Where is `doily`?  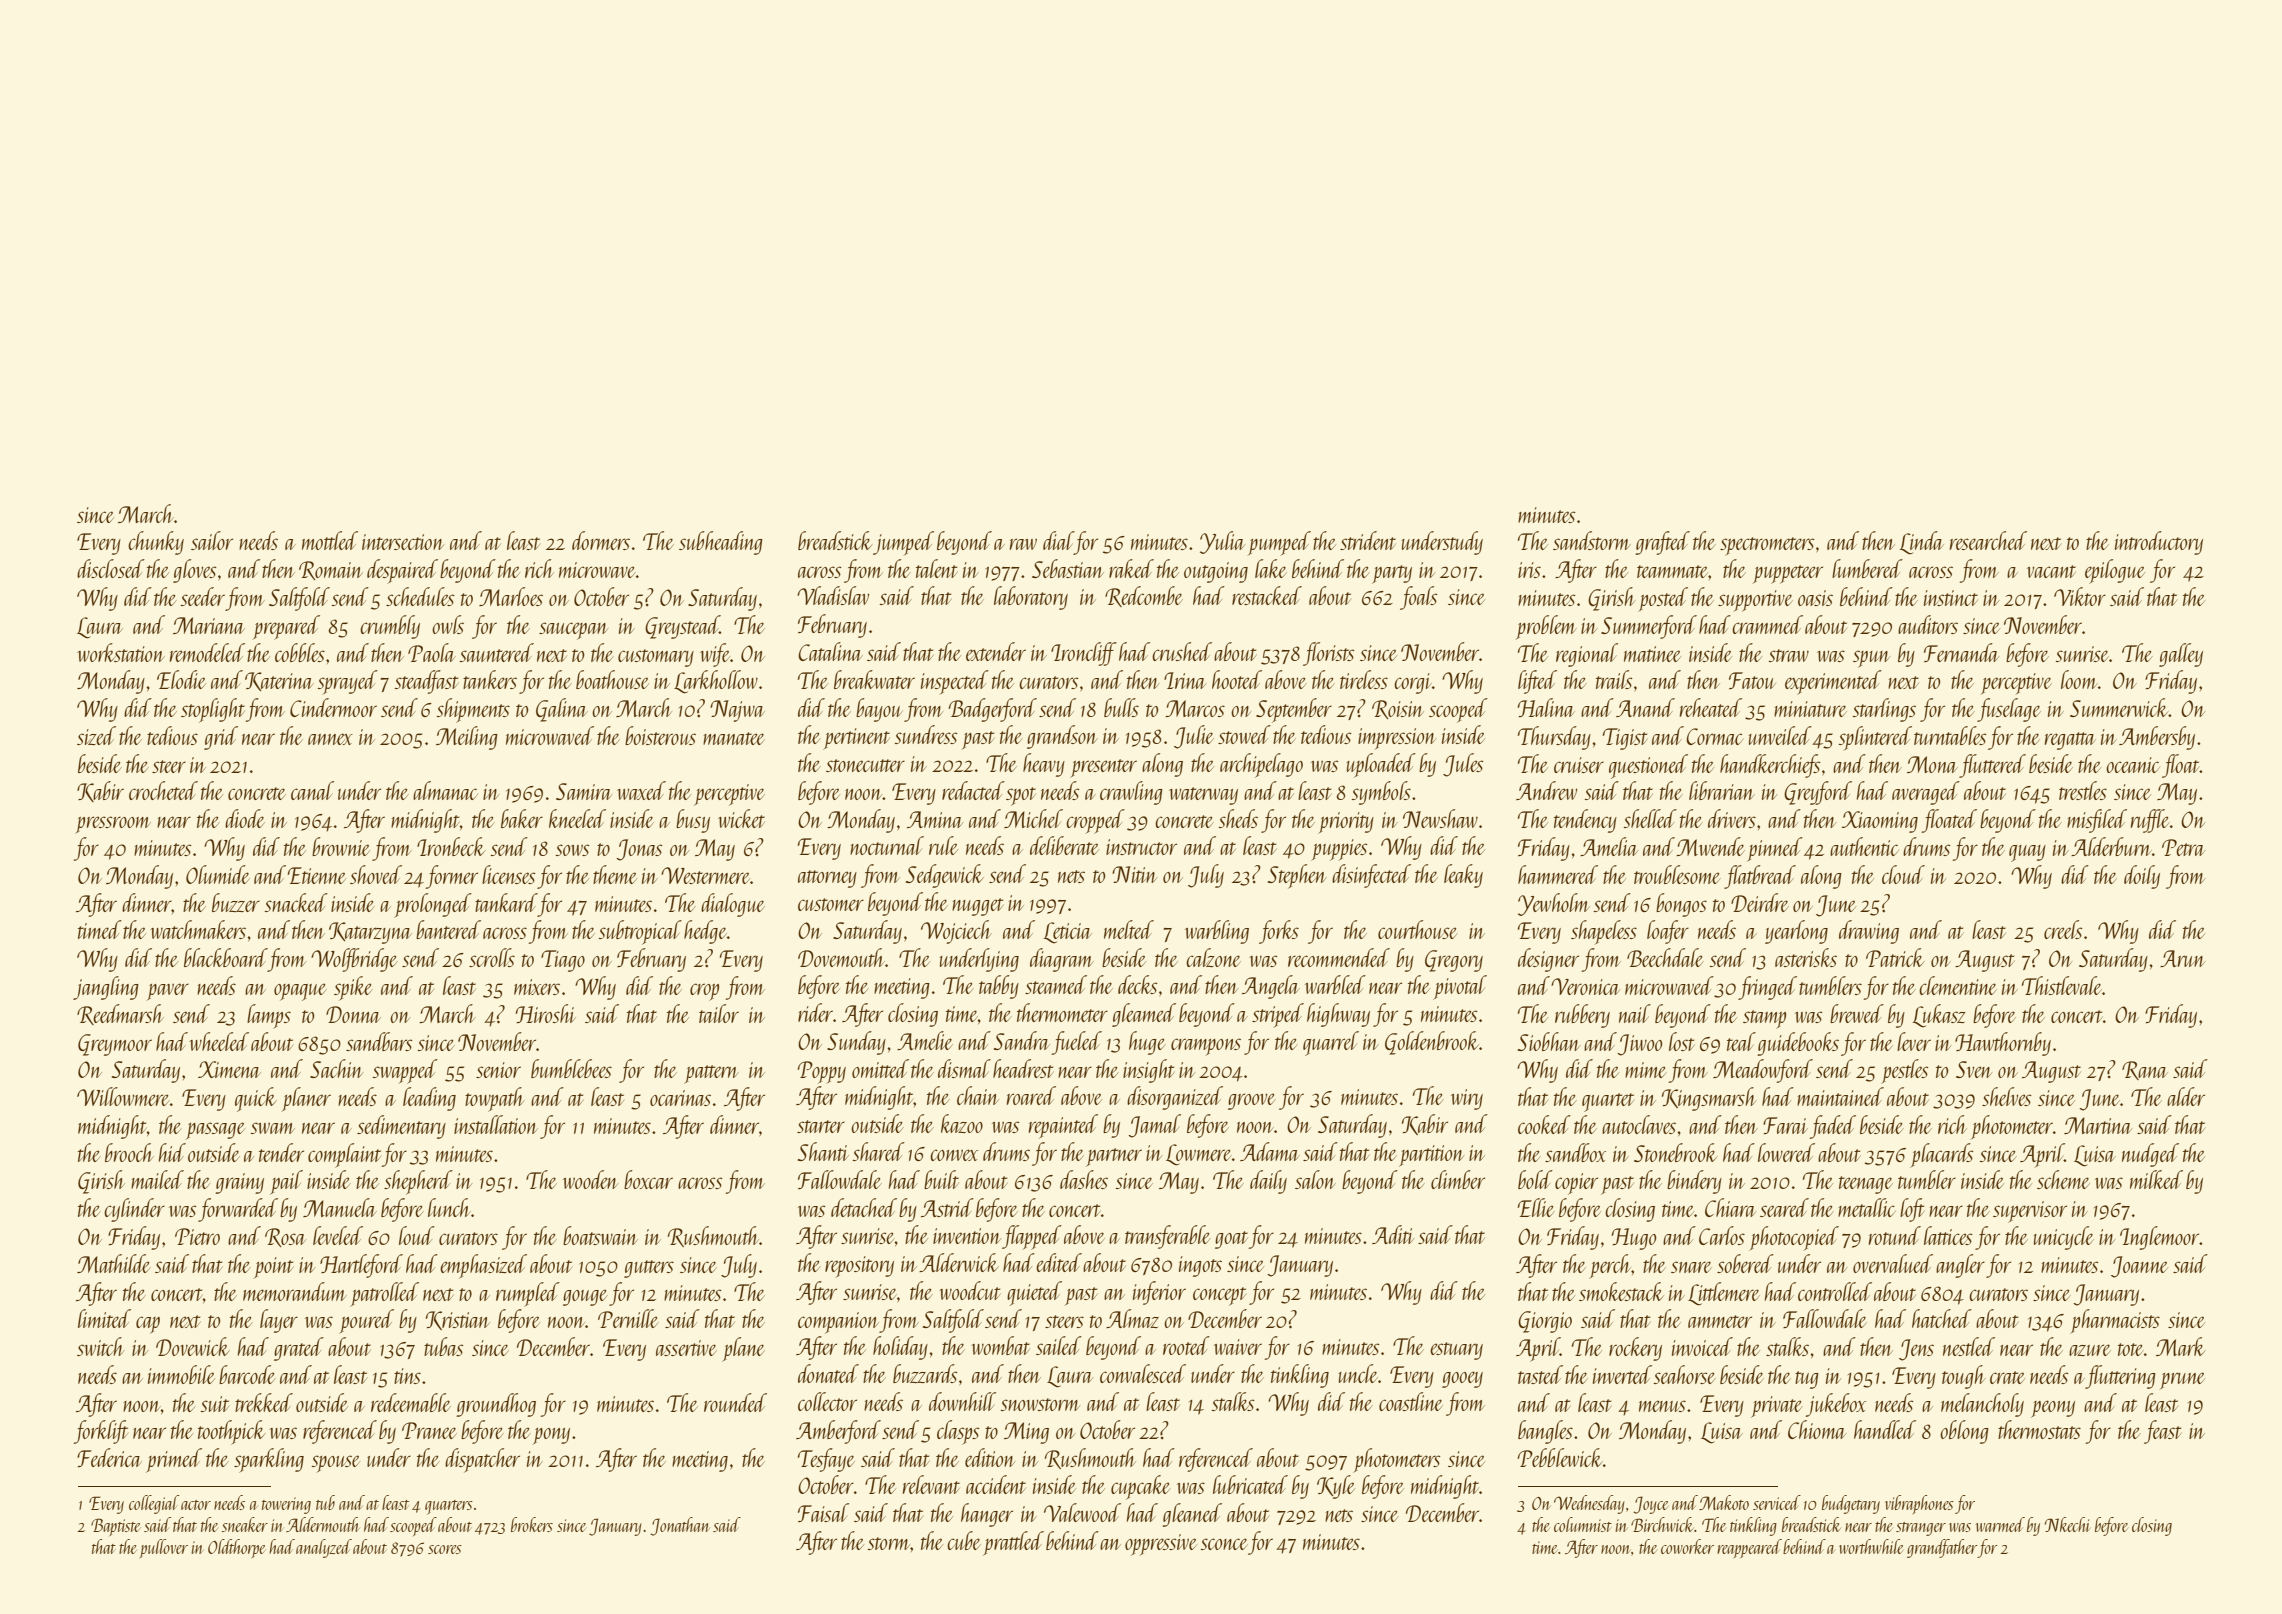
doily is located at coordinates (2142, 877).
